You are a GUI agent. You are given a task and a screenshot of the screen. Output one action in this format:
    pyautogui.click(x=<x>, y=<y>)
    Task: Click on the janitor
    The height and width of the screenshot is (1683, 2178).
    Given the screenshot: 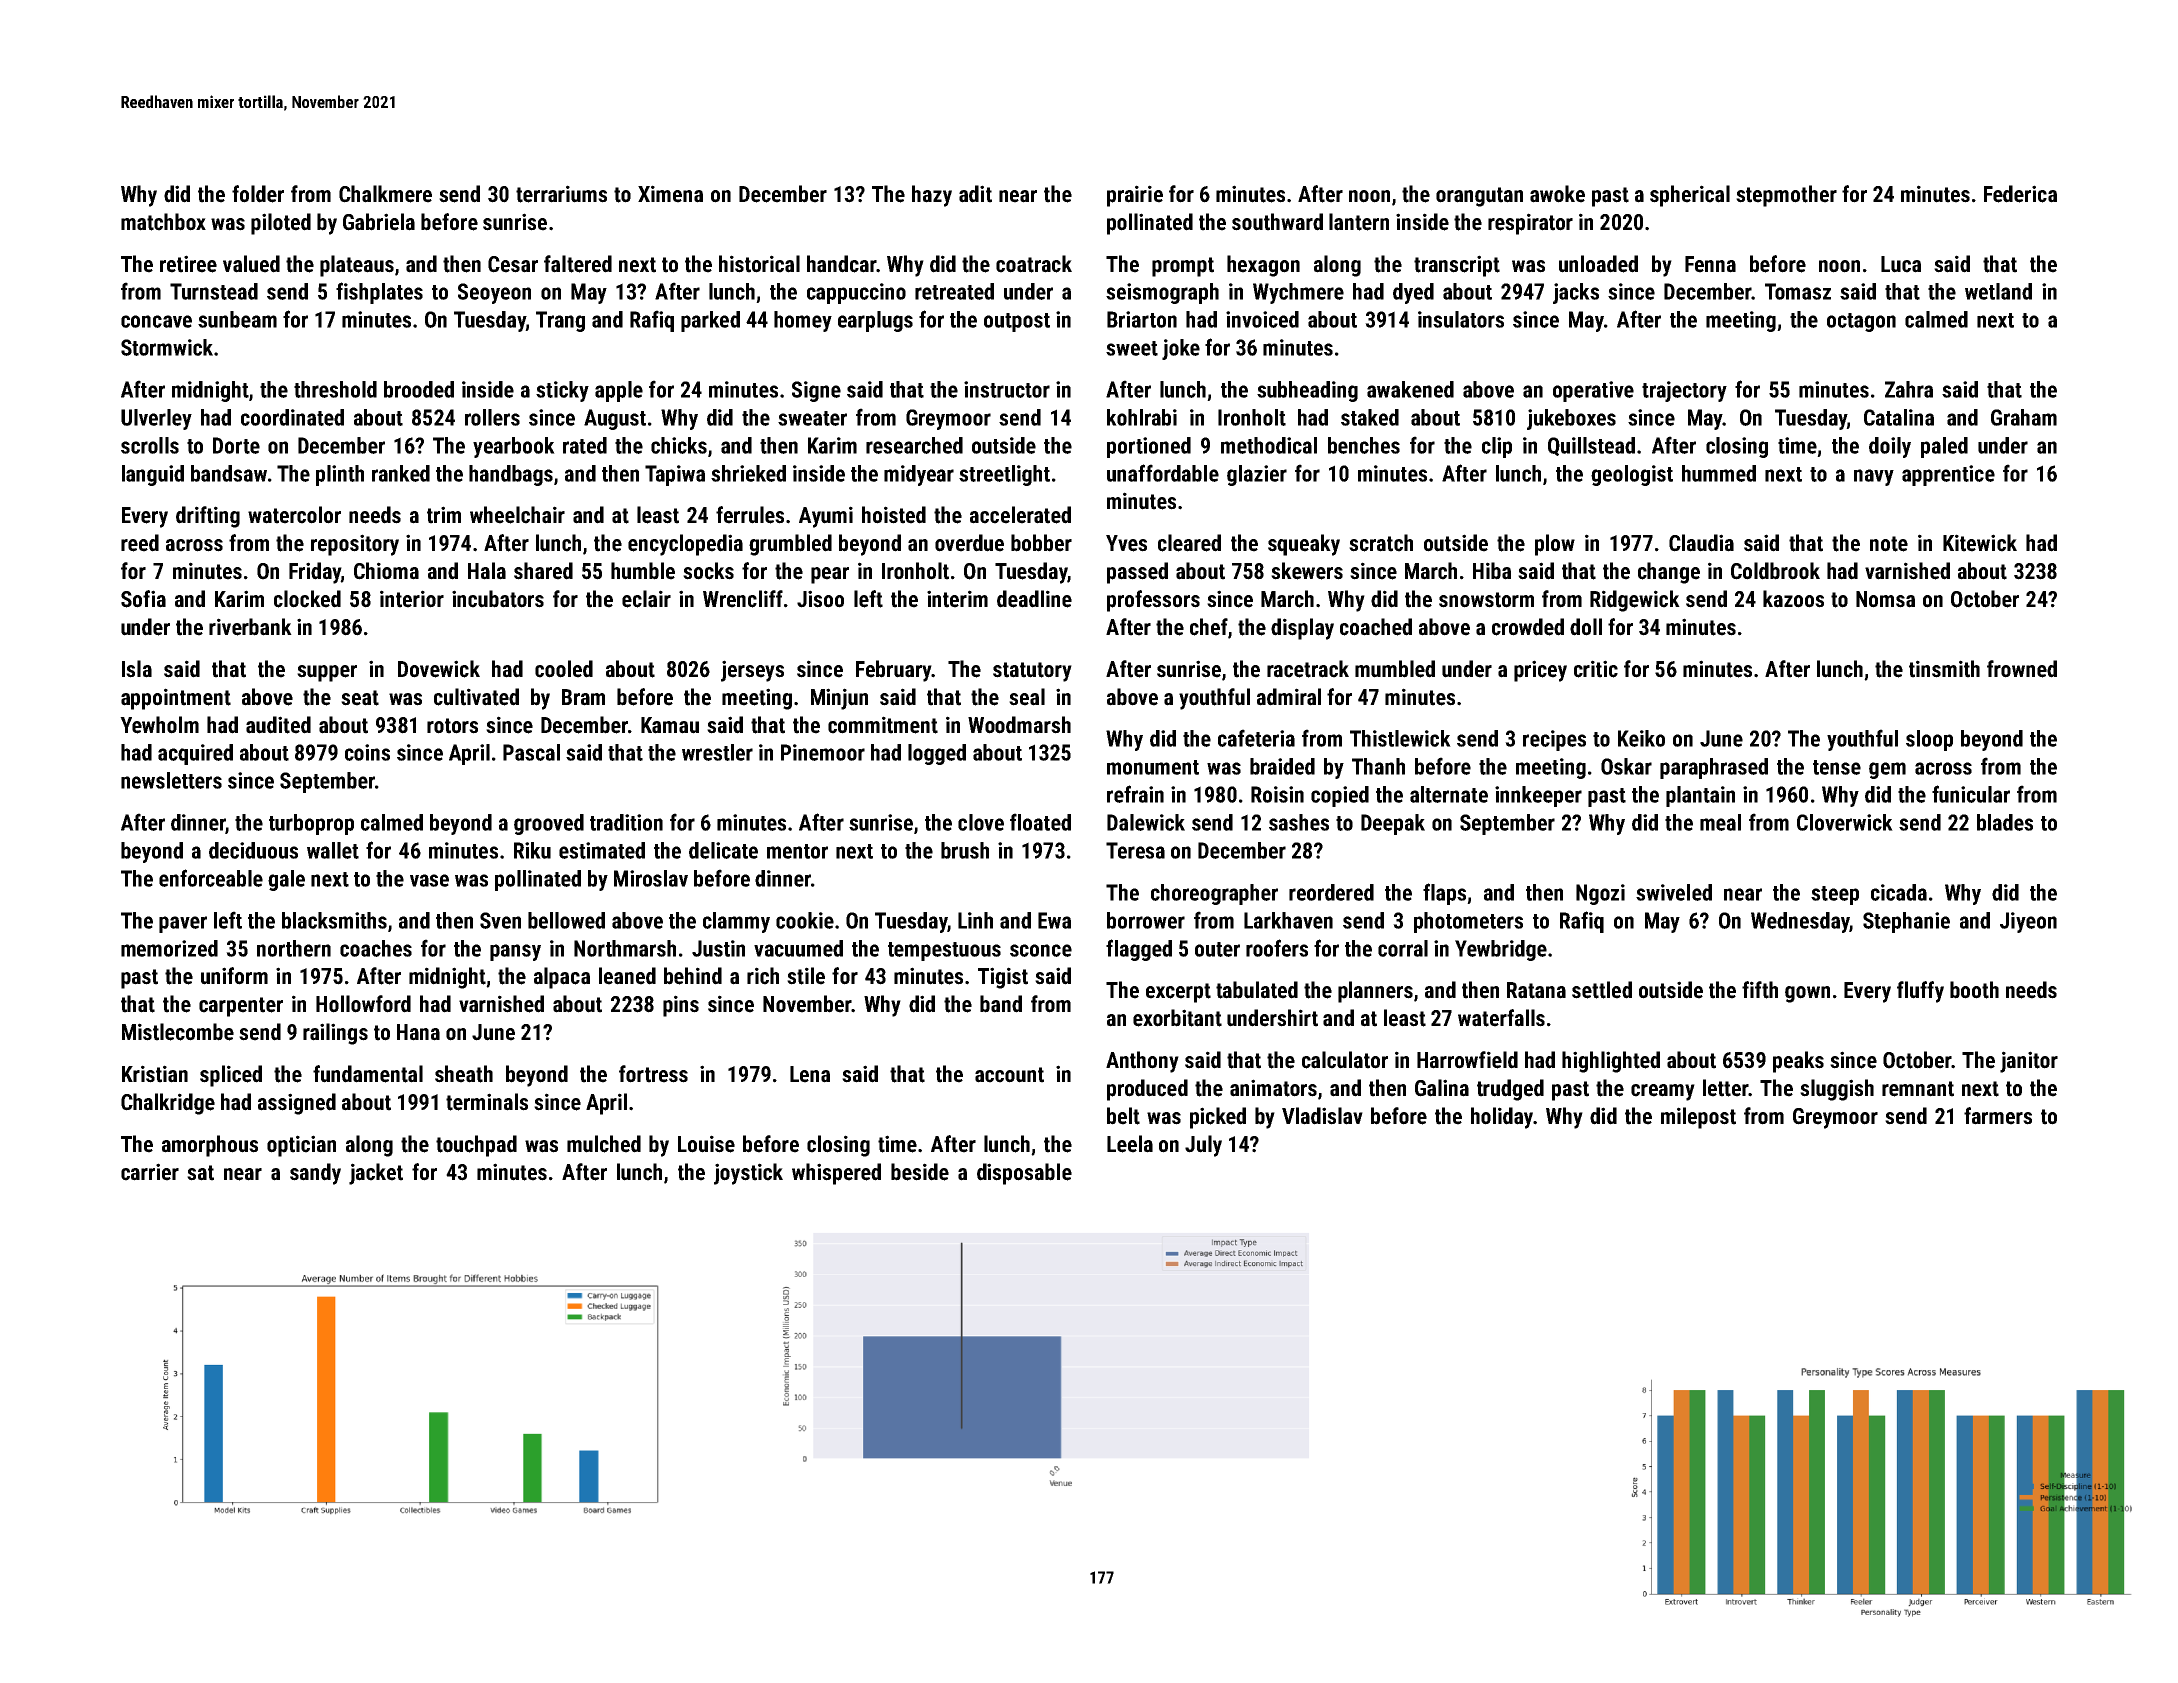 What is the action you would take?
    pyautogui.click(x=2029, y=1062)
